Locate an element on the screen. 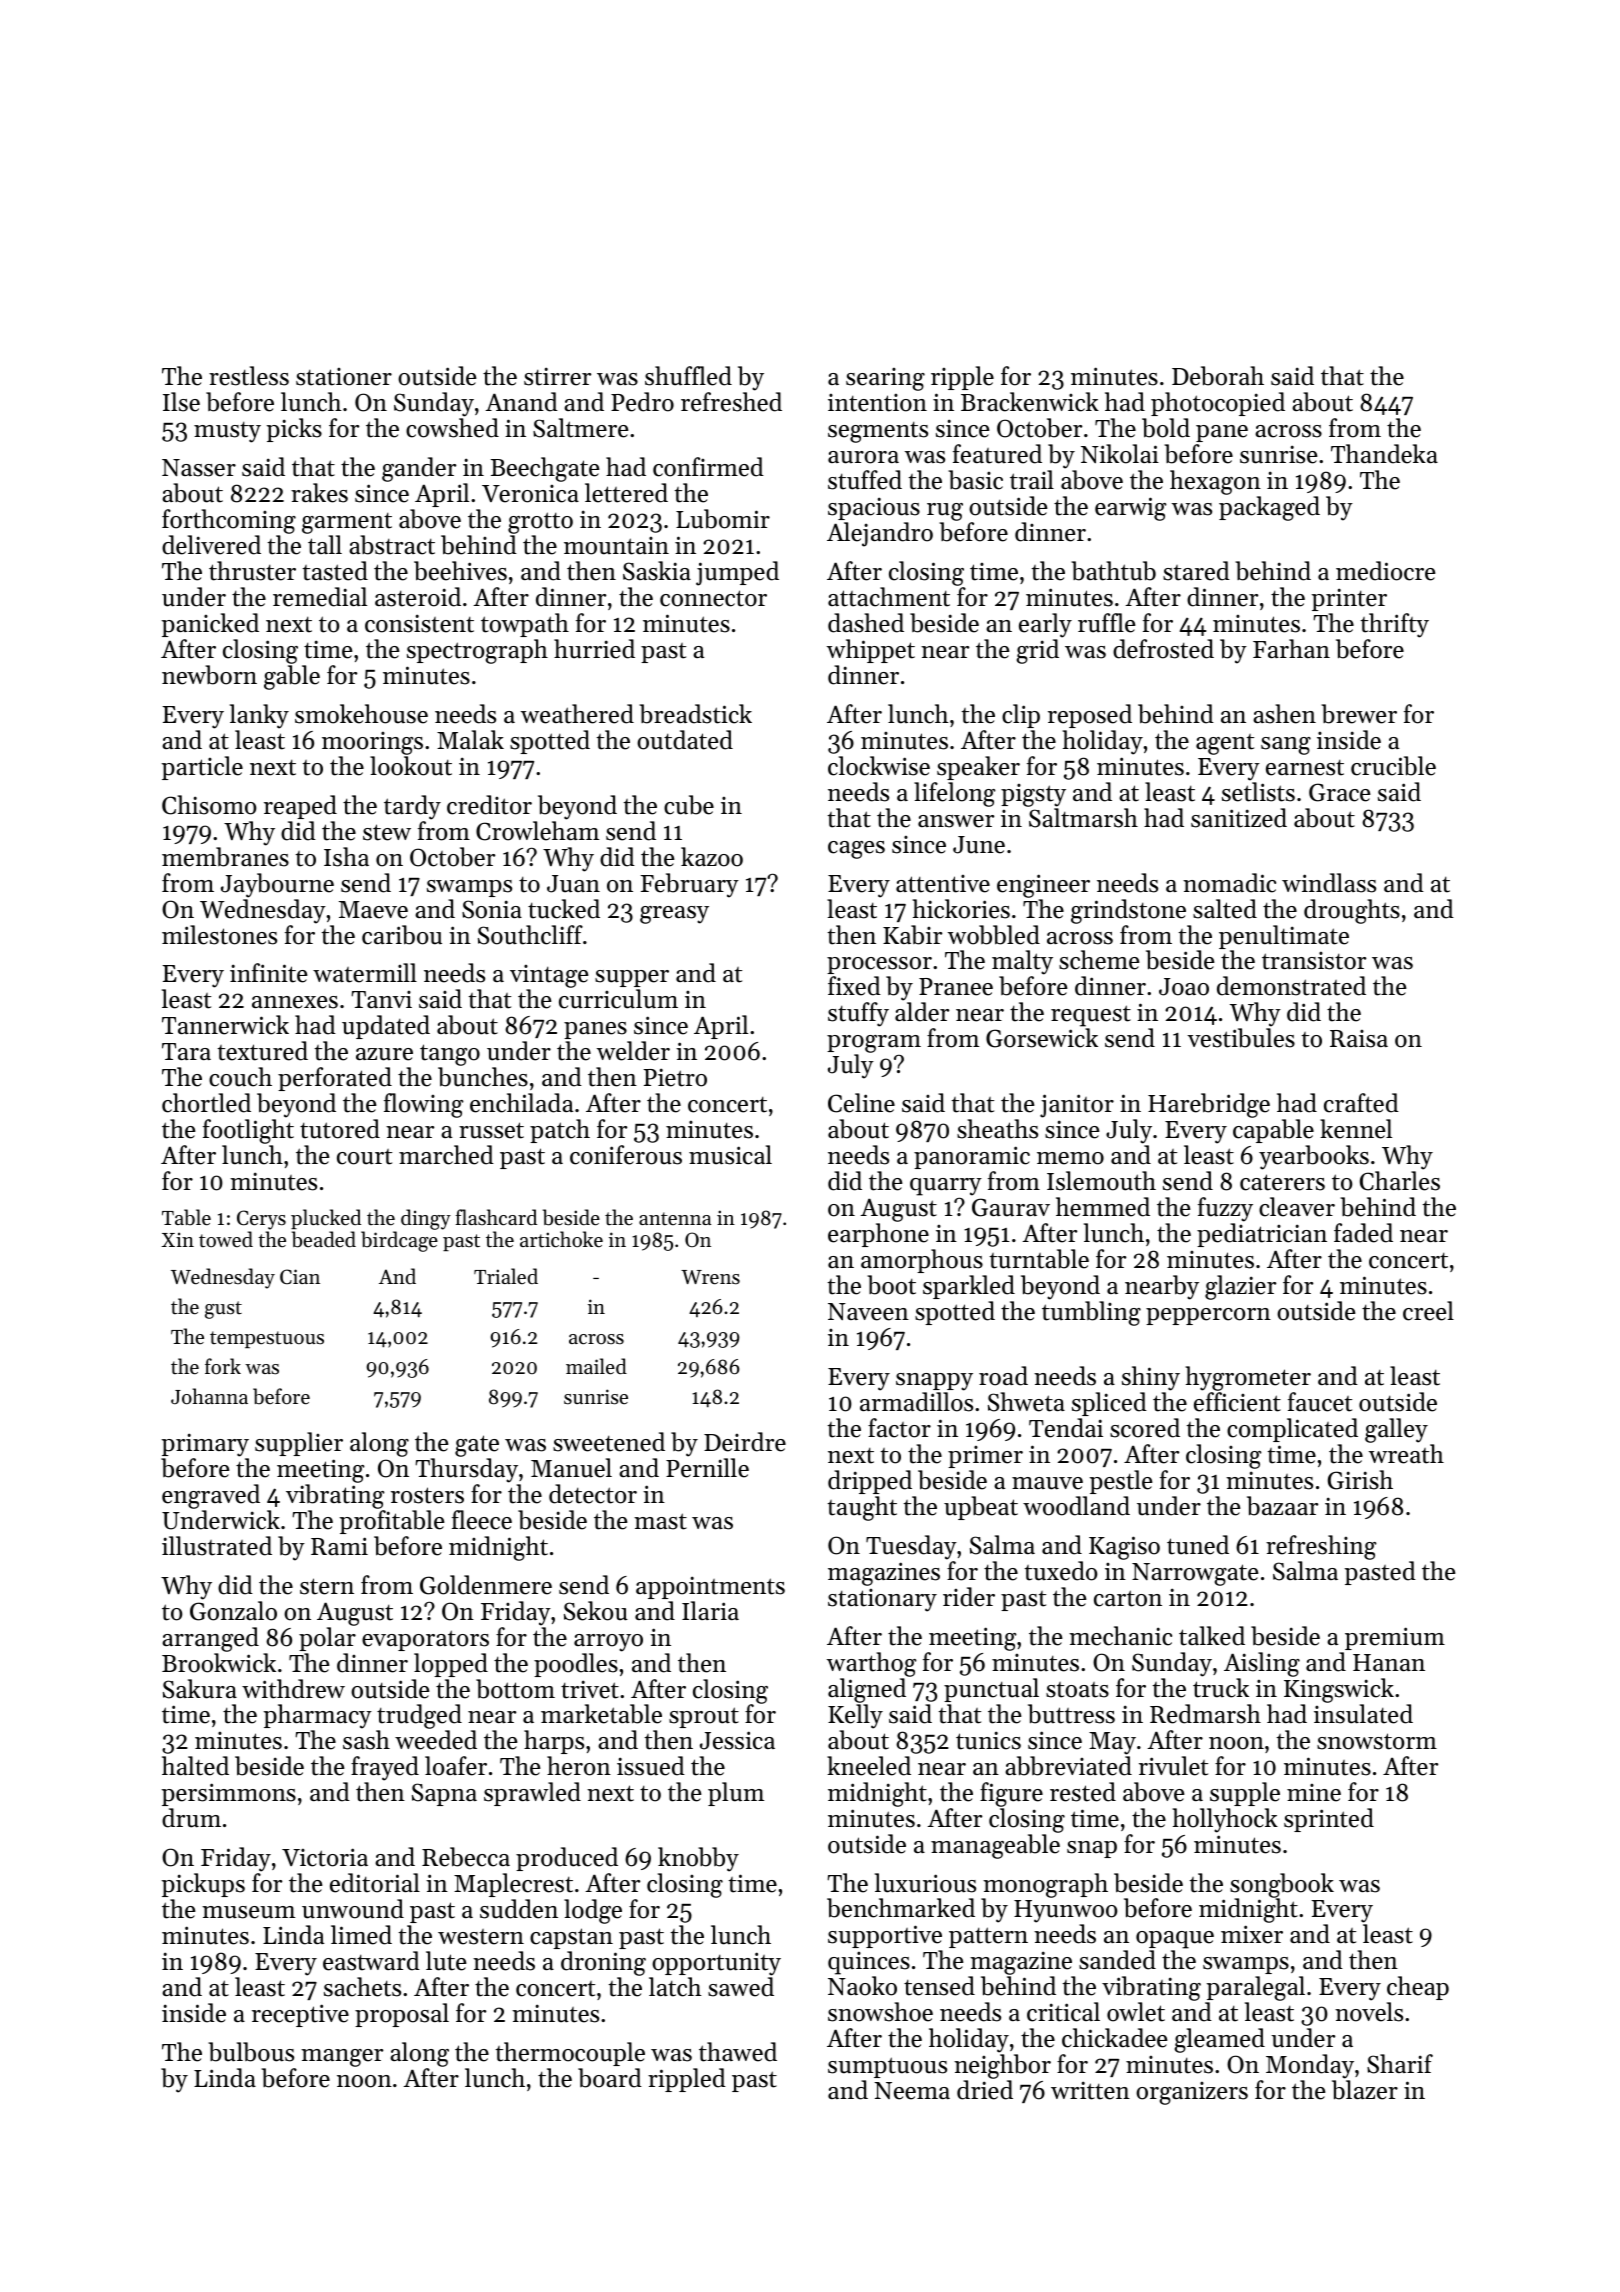  perforated is located at coordinates (335, 1079).
